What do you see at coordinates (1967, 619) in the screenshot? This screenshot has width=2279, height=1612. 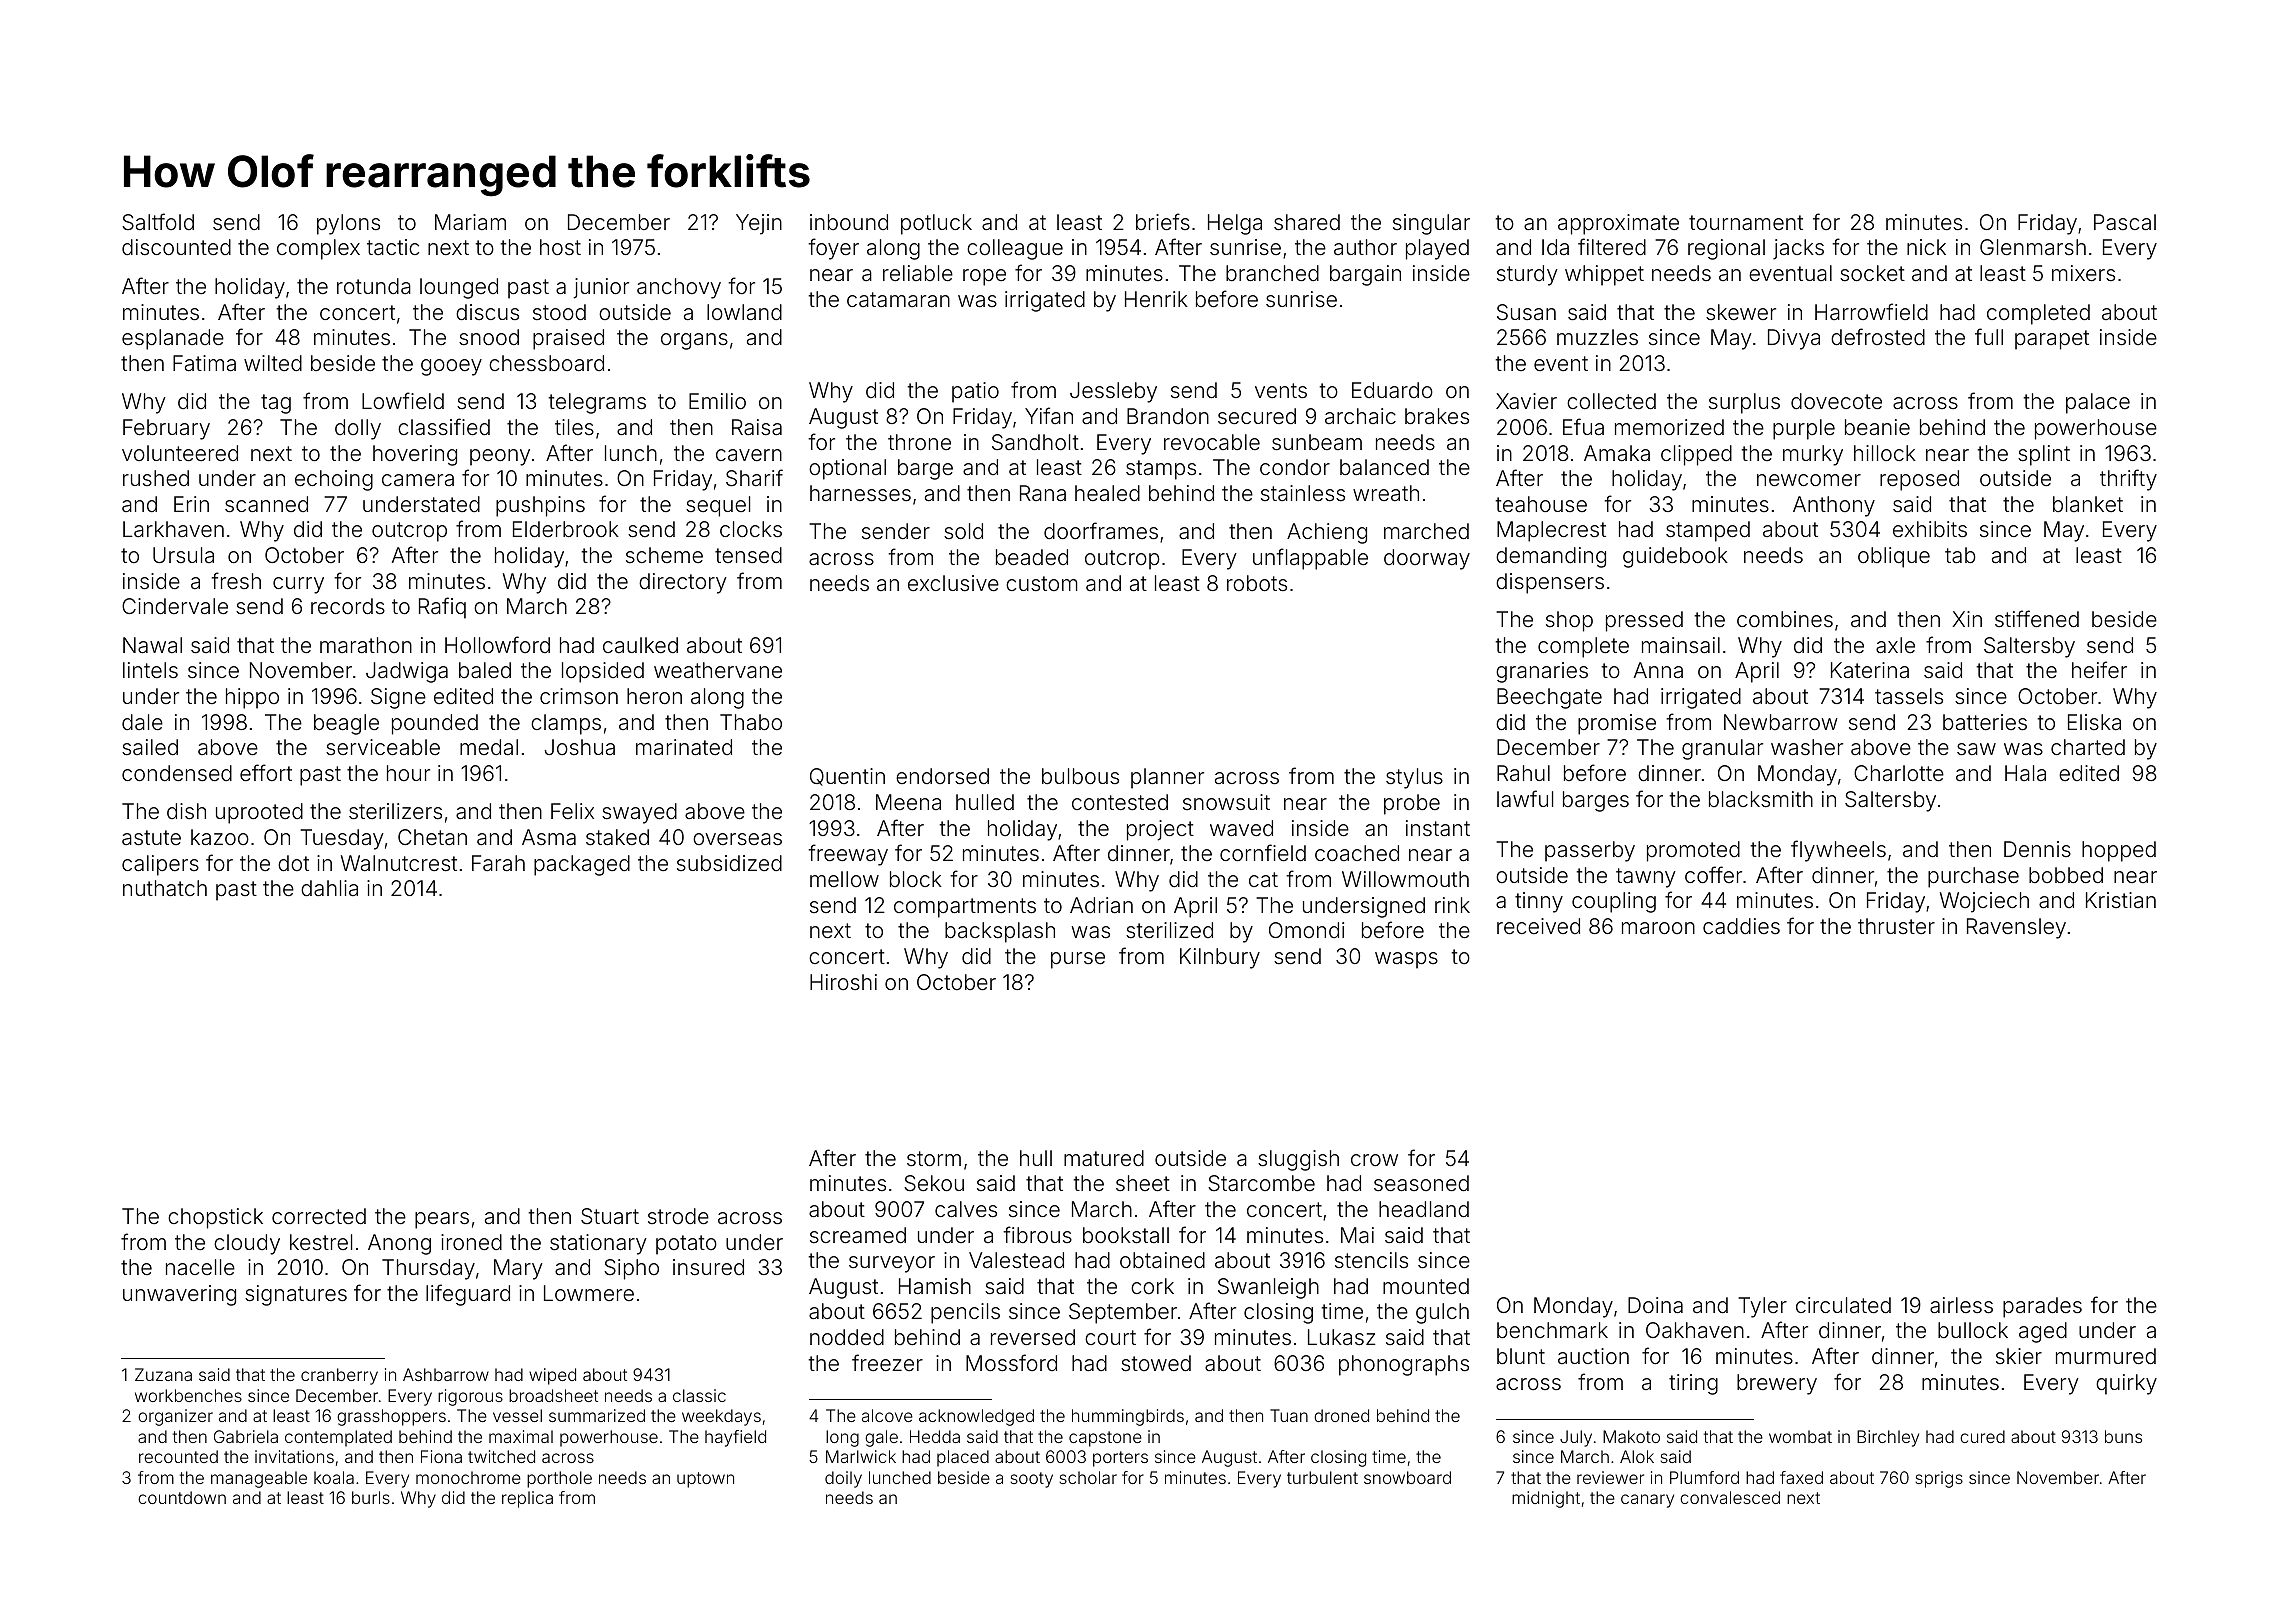 I see `Xin` at bounding box center [1967, 619].
